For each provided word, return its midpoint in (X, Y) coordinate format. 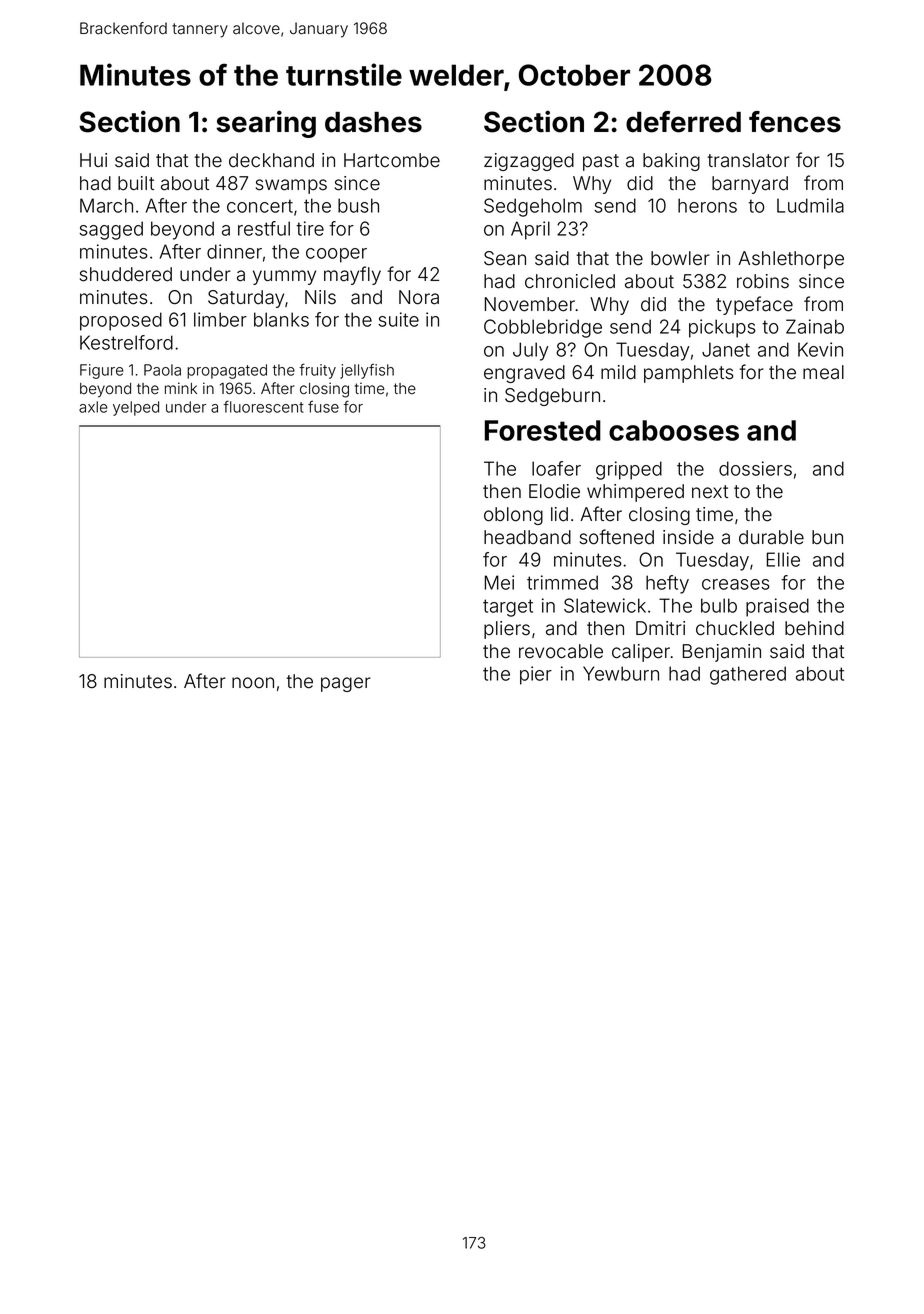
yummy (284, 277)
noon (253, 683)
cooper (336, 255)
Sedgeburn (552, 397)
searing (266, 124)
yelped (136, 408)
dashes (373, 122)
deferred (683, 122)
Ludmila (810, 205)
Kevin (820, 349)
